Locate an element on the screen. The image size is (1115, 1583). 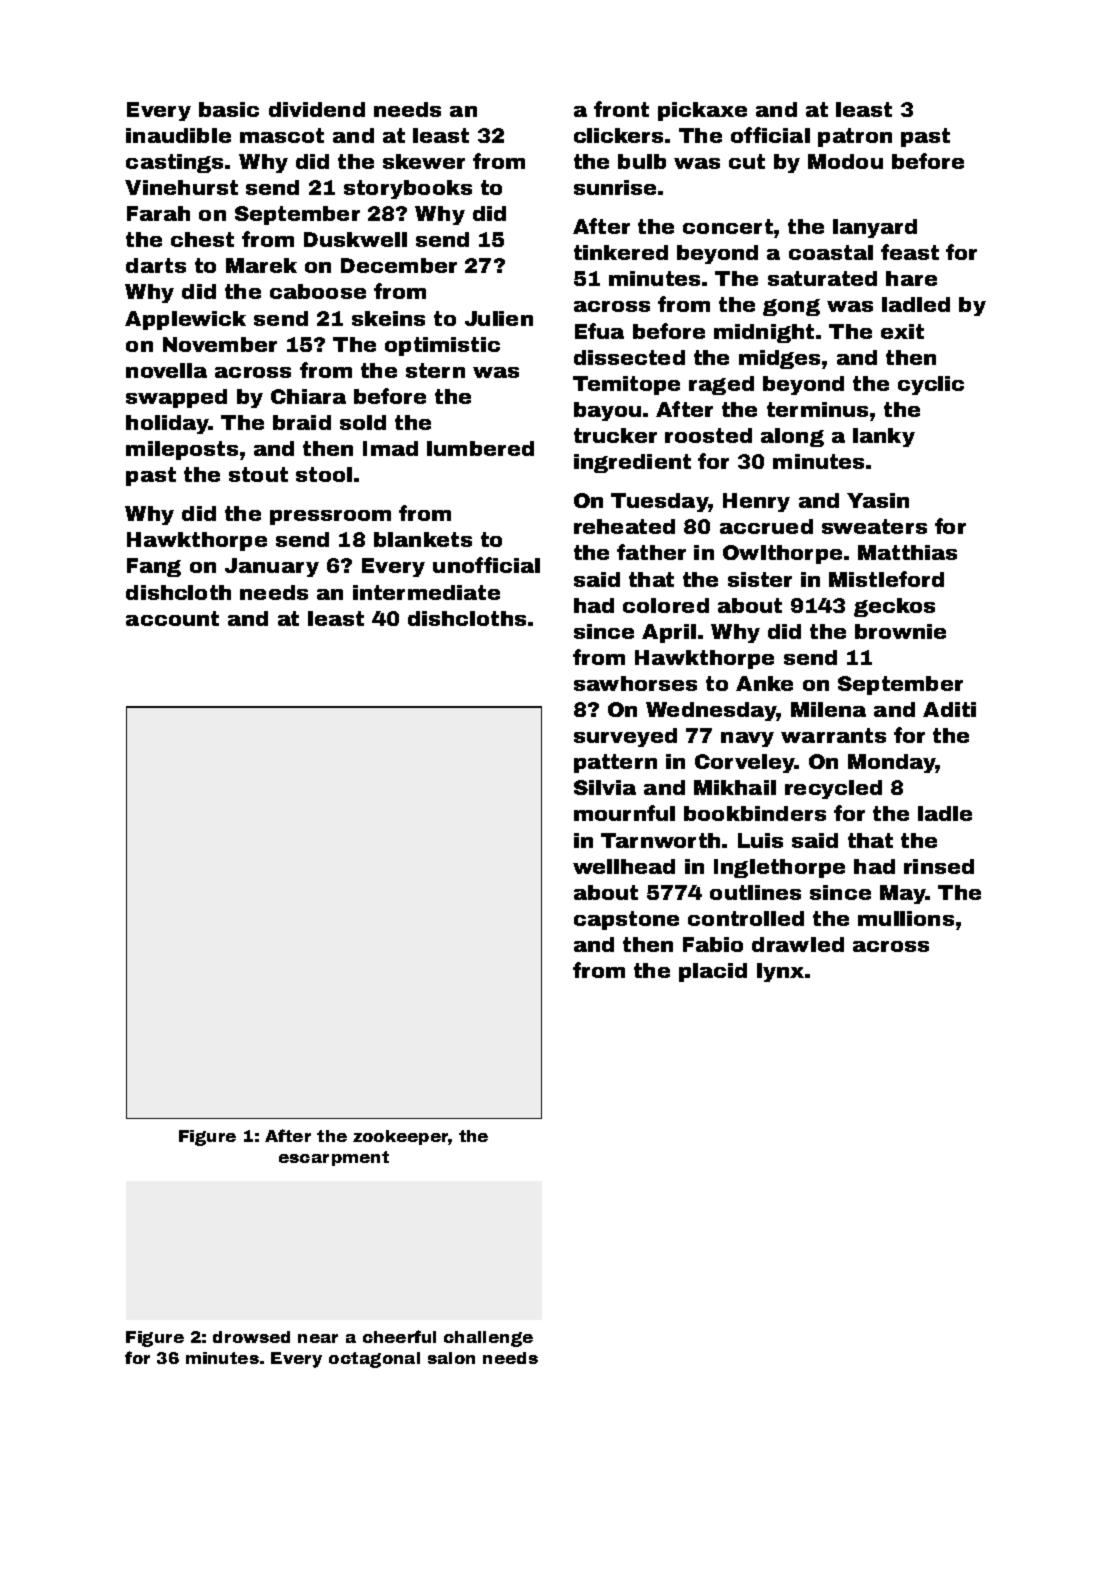
pattern is located at coordinates (615, 763).
